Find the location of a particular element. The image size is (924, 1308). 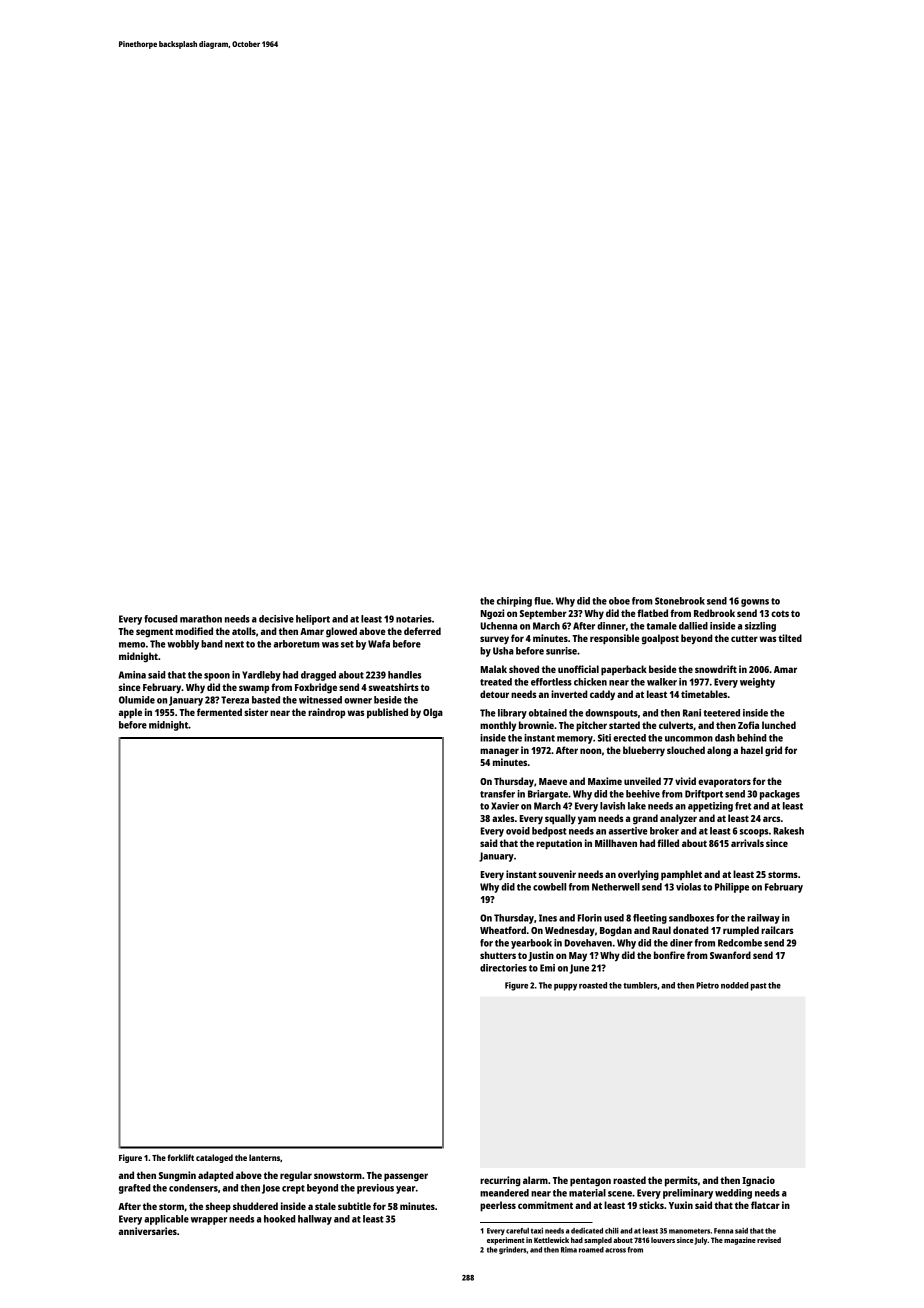

sandboxes is located at coordinates (691, 918).
